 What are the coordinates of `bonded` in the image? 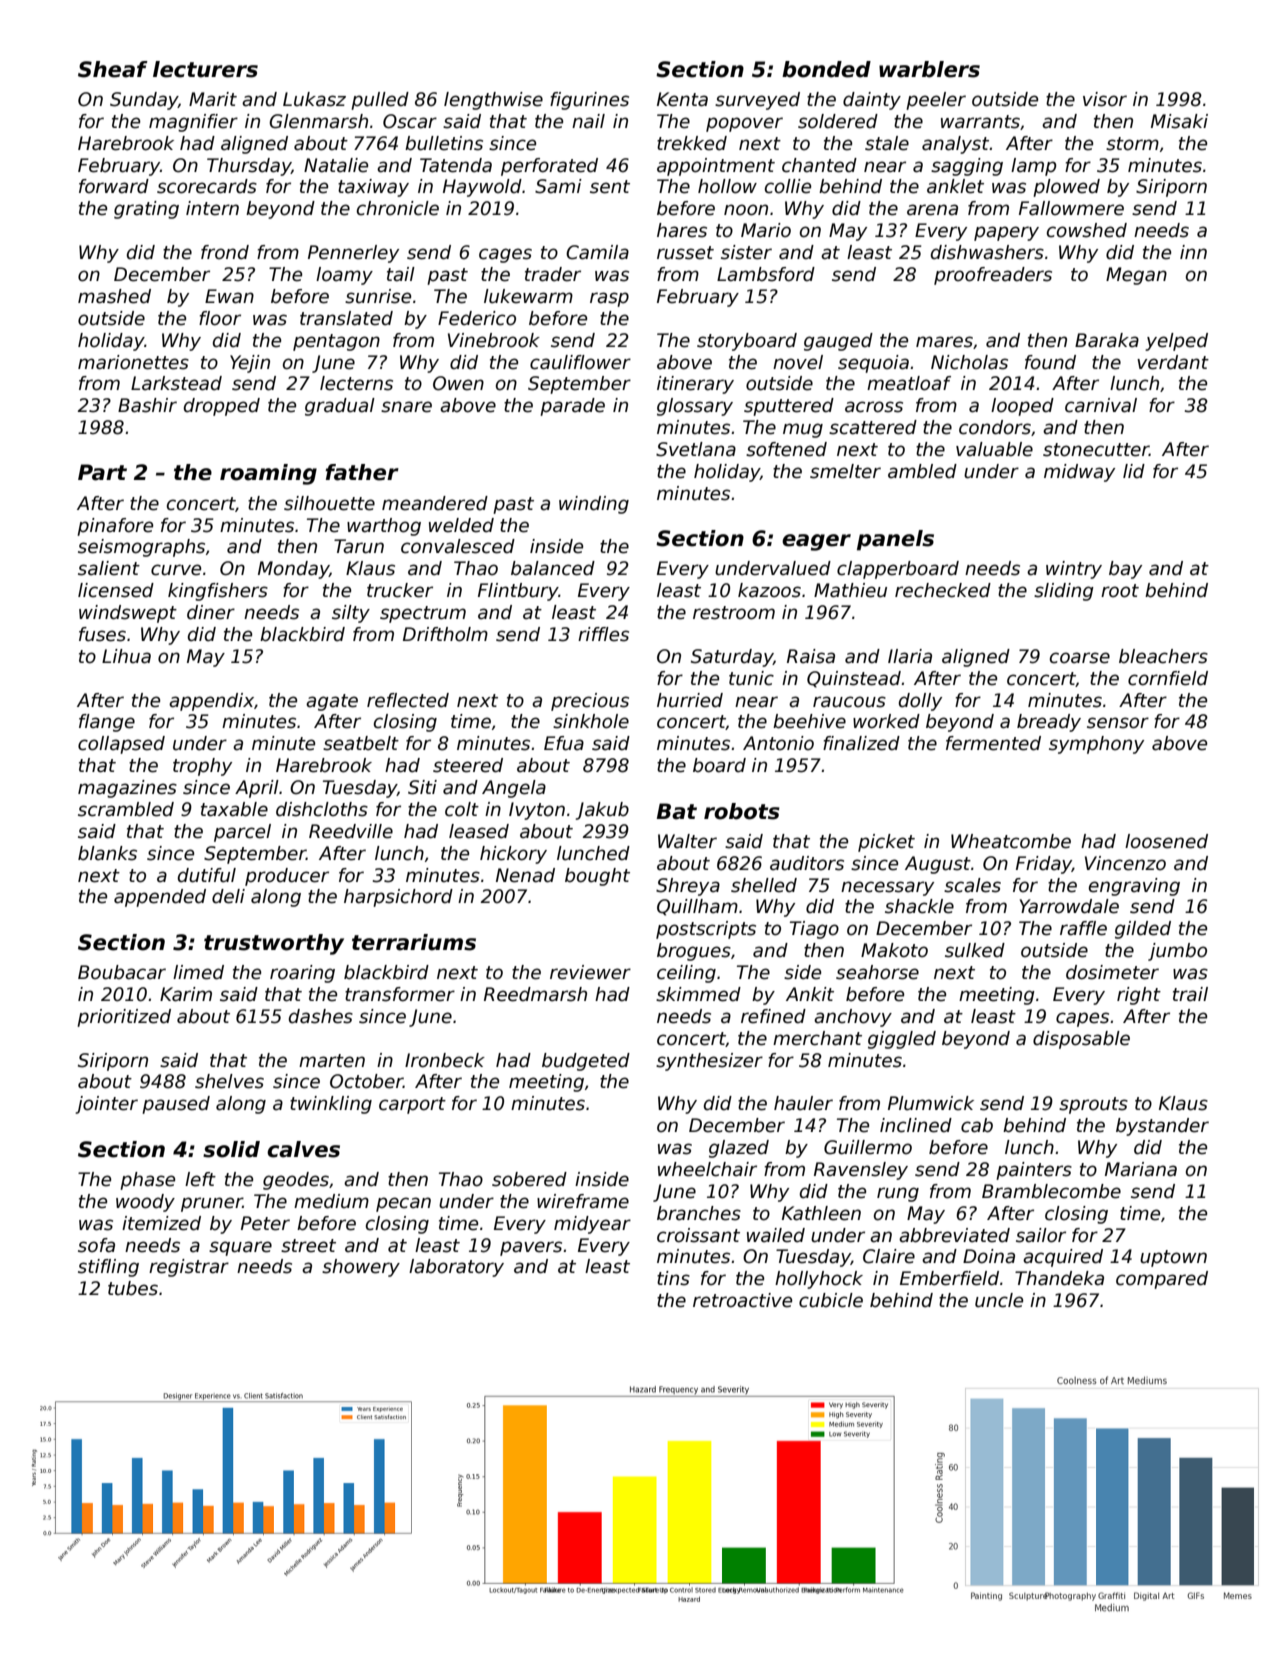 It's located at (826, 69).
